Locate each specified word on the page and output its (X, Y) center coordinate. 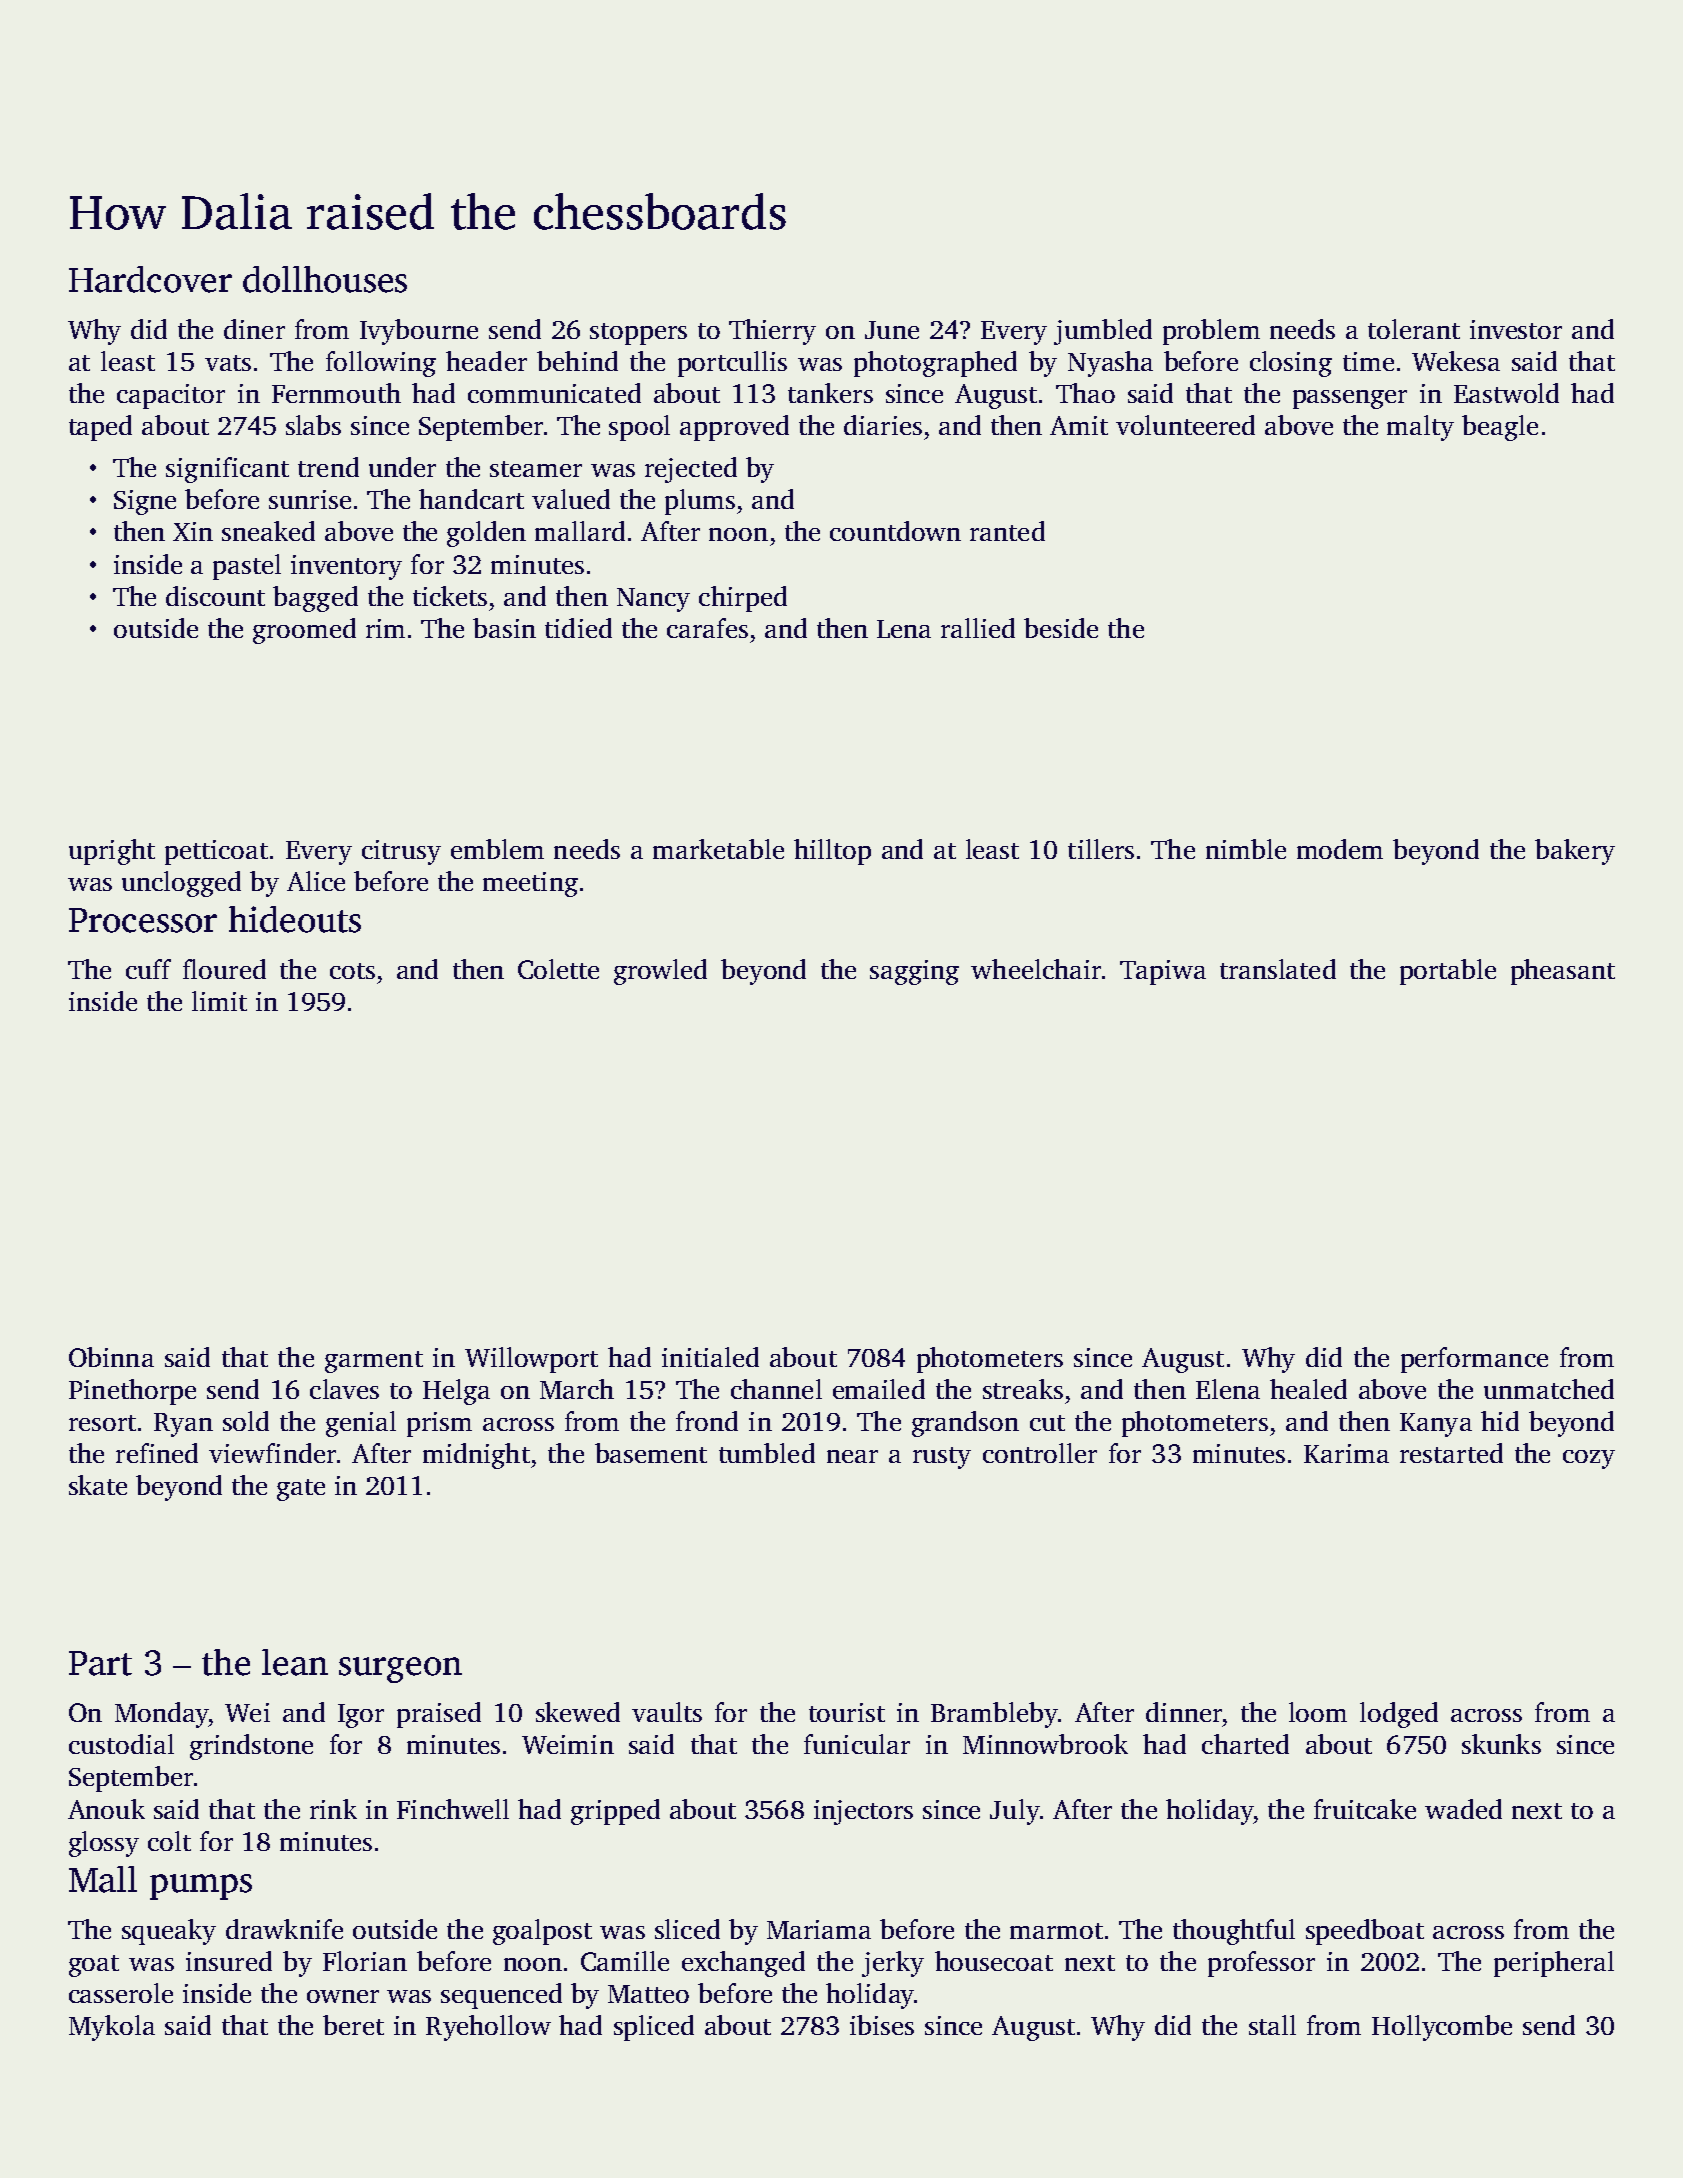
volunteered (1185, 425)
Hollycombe (1442, 2028)
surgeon (400, 1670)
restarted (1451, 1453)
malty (1420, 428)
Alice (316, 881)
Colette (558, 969)
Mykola (112, 2028)
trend (328, 467)
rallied (978, 628)
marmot (1056, 1931)
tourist (847, 1712)
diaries (883, 425)
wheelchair (1036, 969)
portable (1448, 972)
